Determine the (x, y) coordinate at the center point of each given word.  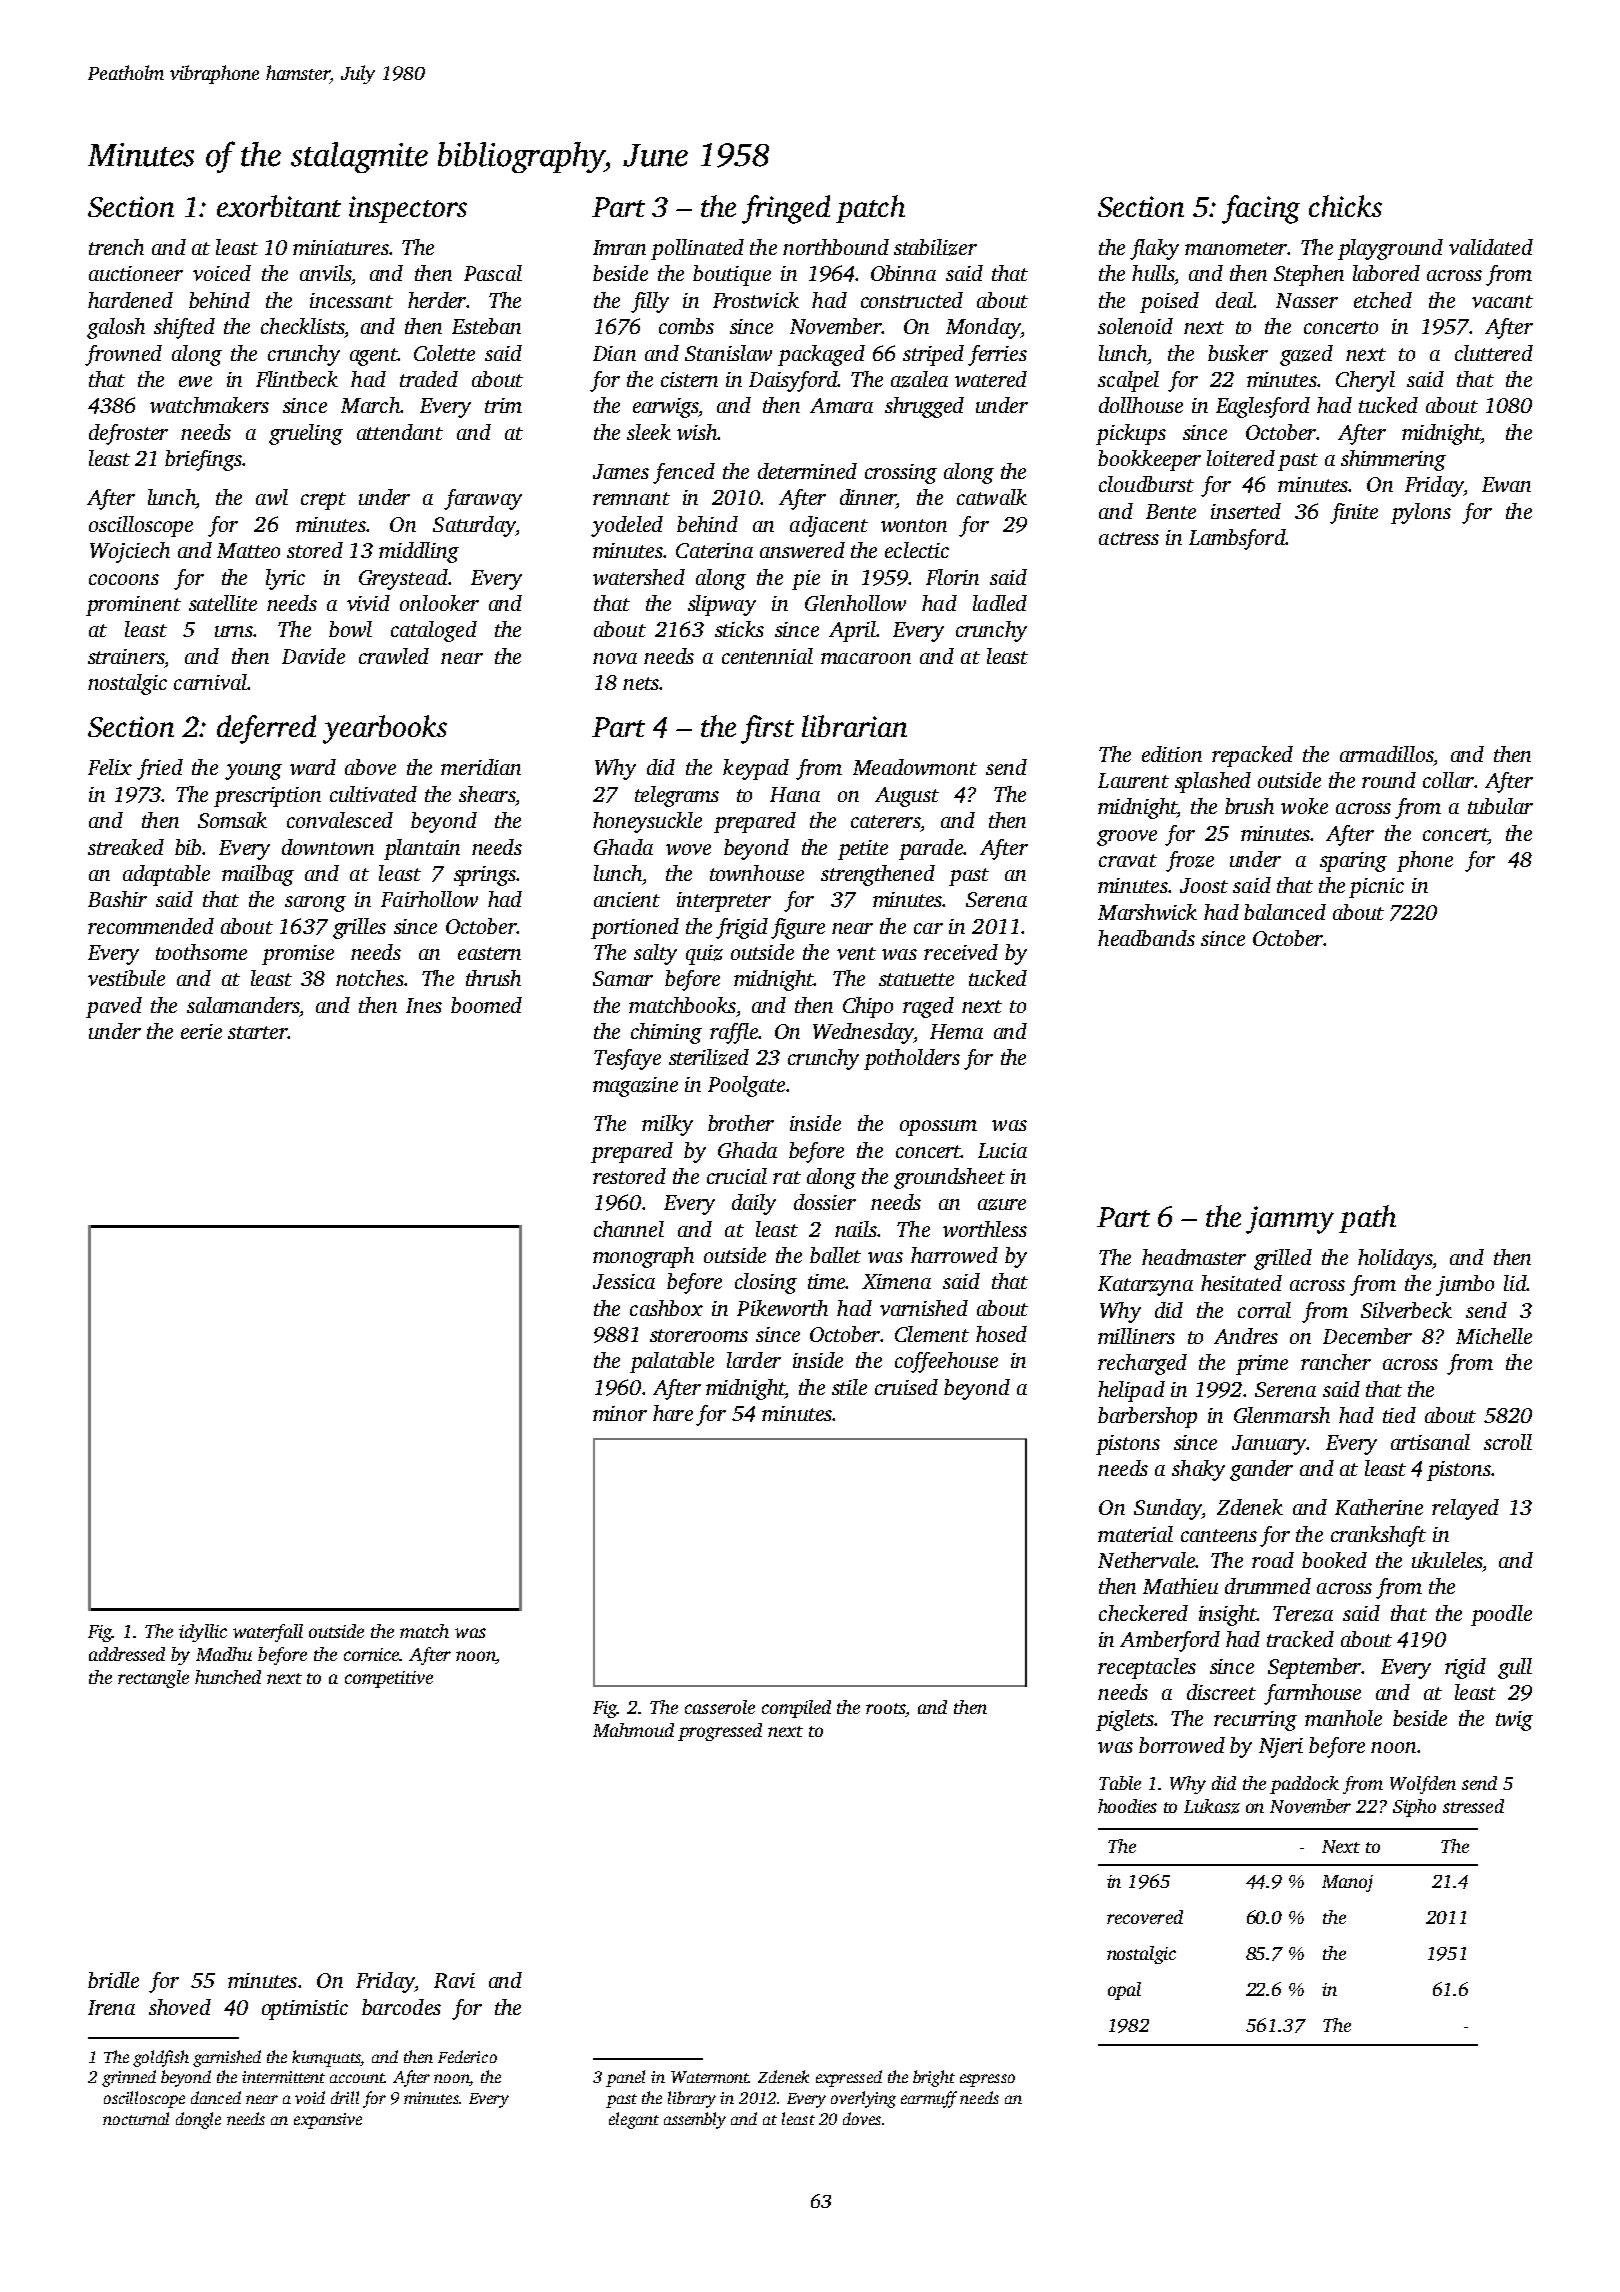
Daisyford (793, 381)
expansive (328, 2121)
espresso (987, 2080)
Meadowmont (915, 767)
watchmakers (209, 405)
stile (849, 1387)
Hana (795, 794)
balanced (1285, 912)
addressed (127, 1654)
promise (298, 955)
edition (1172, 754)
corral (1264, 1310)
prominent (133, 606)
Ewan (1506, 484)
